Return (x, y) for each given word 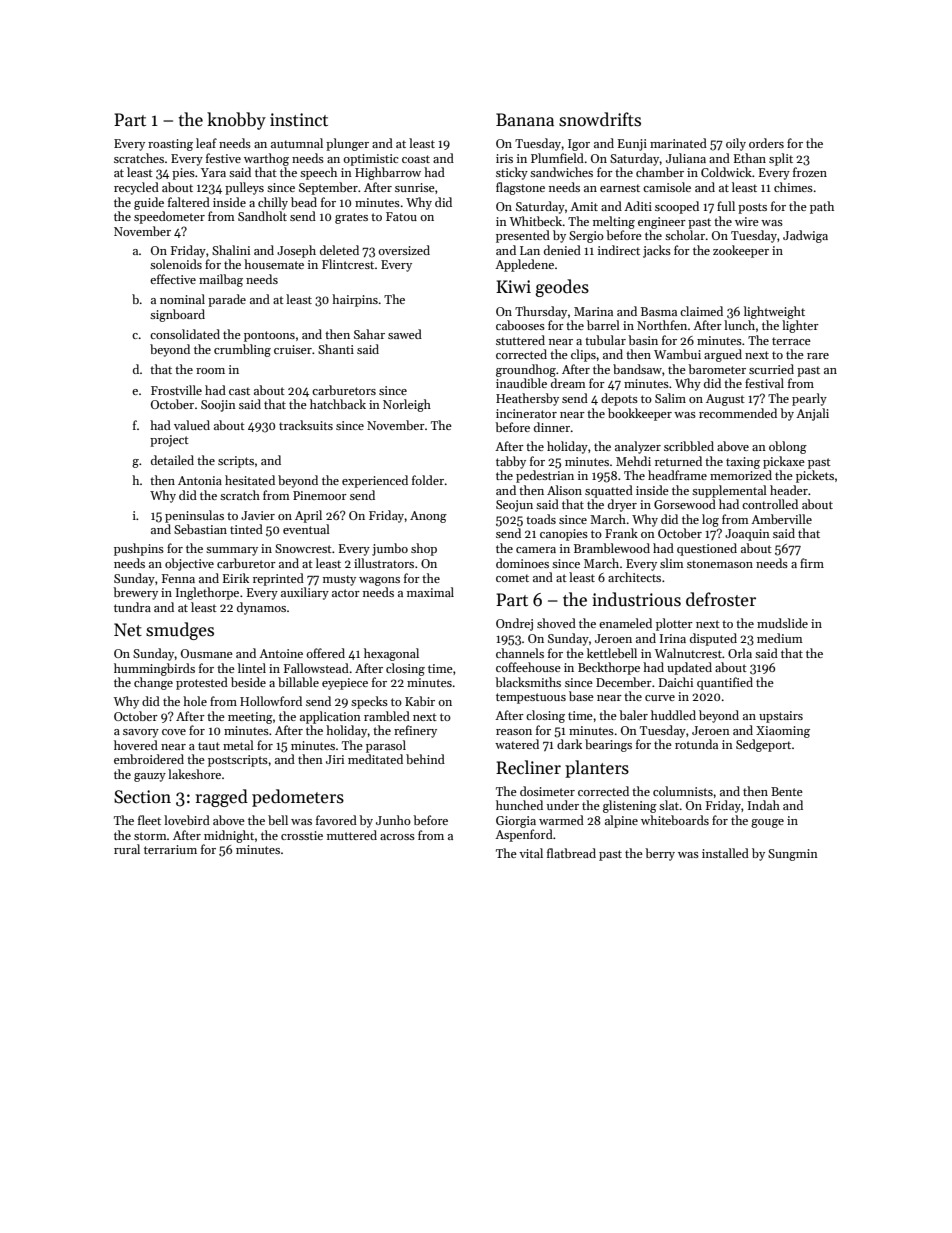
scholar (685, 235)
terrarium (170, 849)
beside (248, 682)
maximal (430, 592)
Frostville (176, 390)
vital (531, 853)
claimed (701, 311)
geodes (562, 288)
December (624, 682)
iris (504, 158)
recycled (136, 188)
